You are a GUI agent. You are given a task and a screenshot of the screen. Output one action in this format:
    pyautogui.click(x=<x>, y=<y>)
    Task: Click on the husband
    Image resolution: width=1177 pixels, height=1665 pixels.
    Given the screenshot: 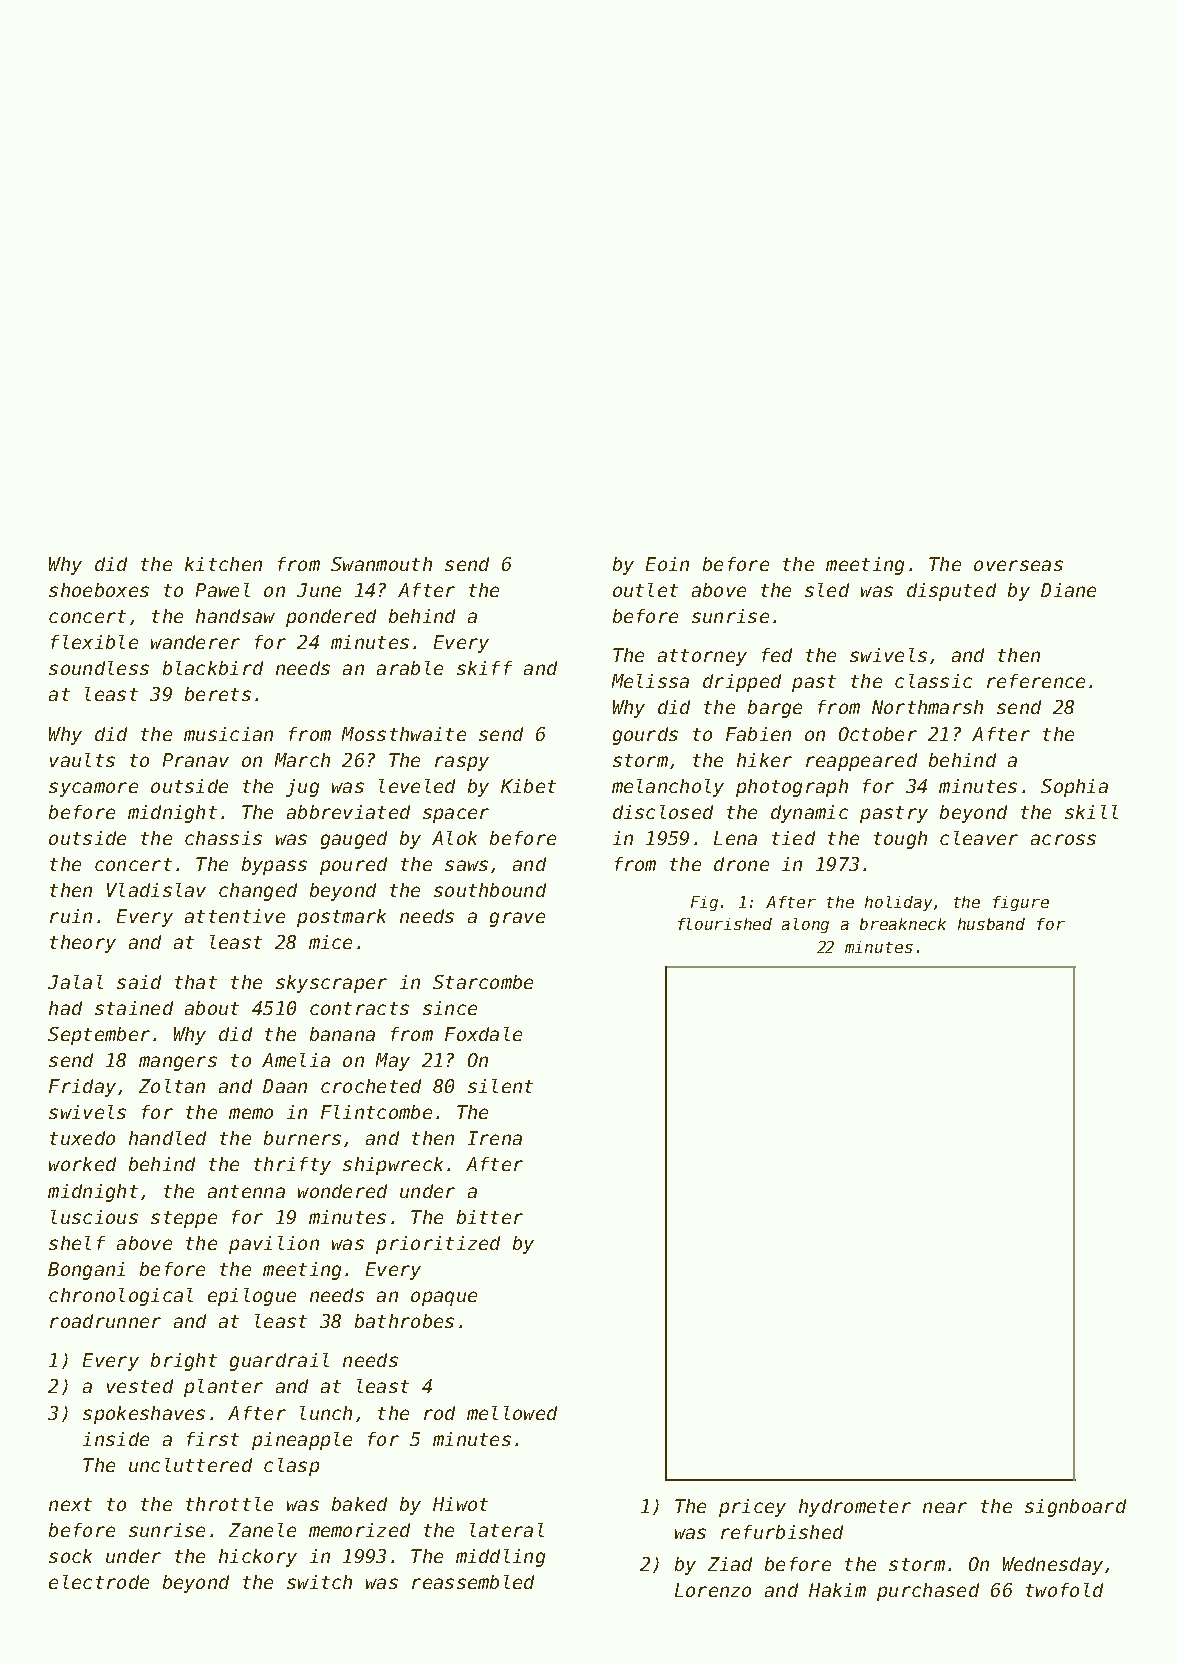 What is the action you would take?
    pyautogui.click(x=991, y=924)
